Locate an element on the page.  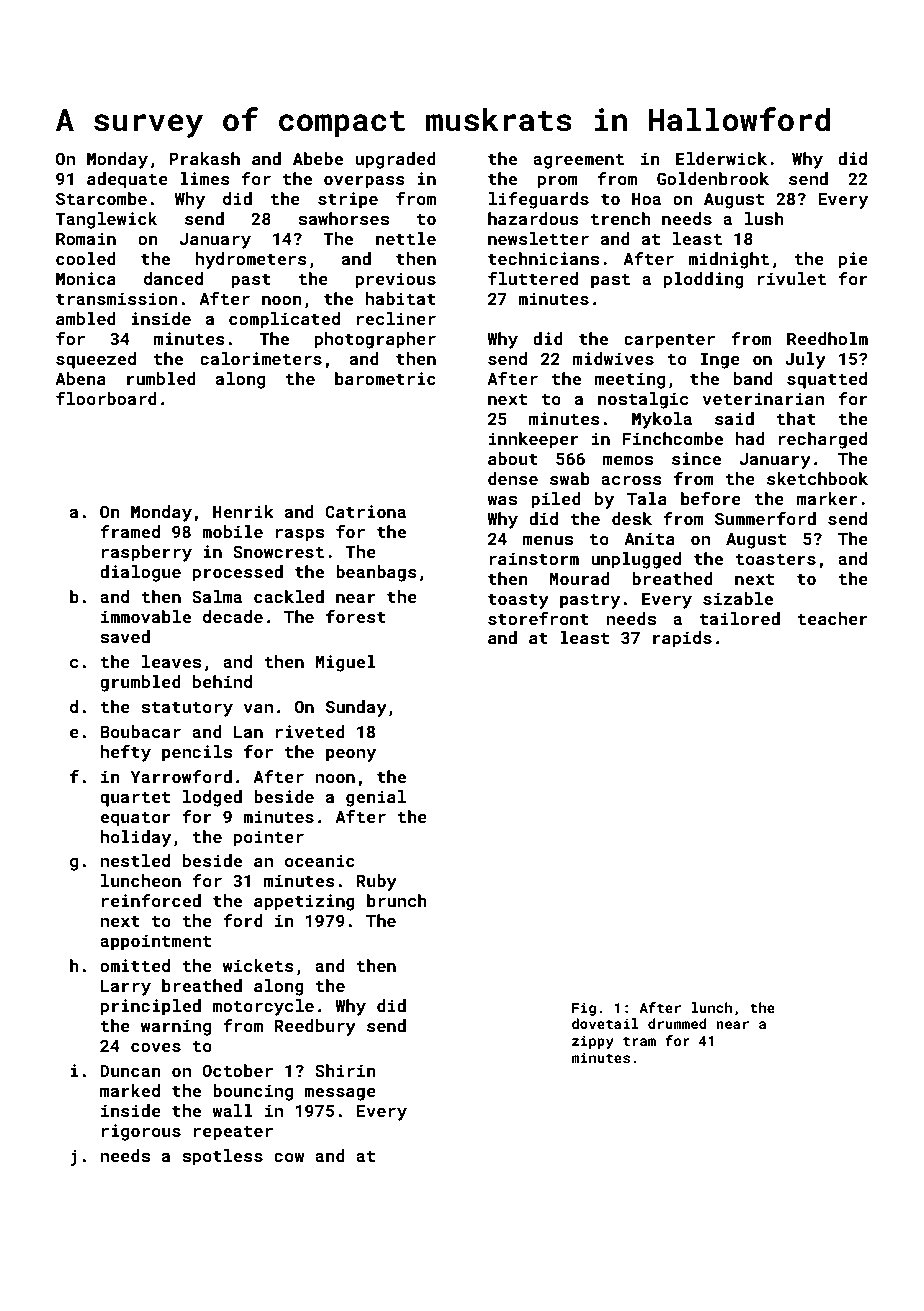
Duncan is located at coordinates (130, 1071).
